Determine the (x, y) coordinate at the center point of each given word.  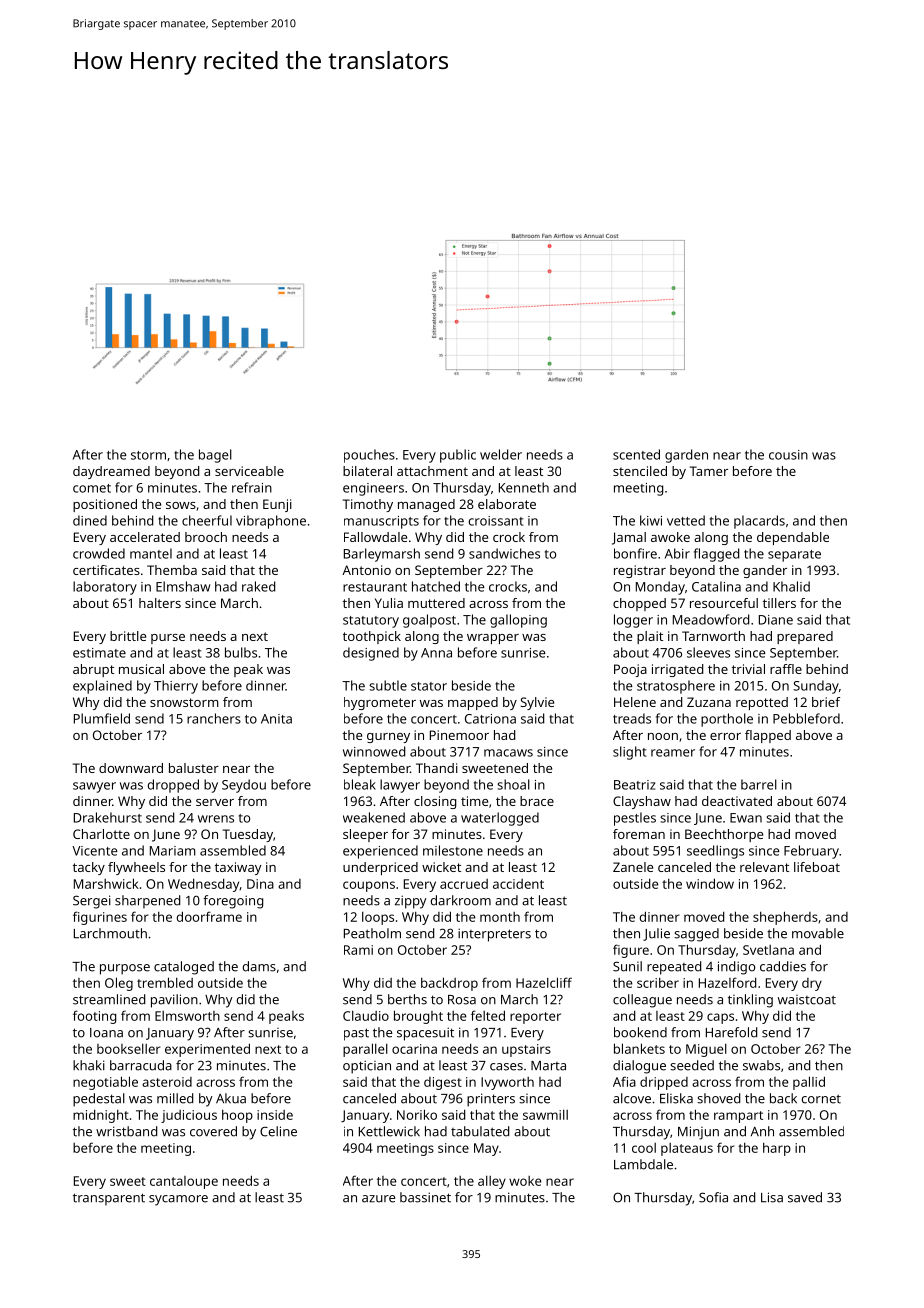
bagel (215, 456)
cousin (788, 455)
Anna (436, 653)
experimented (207, 1050)
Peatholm (372, 933)
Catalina (716, 586)
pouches (369, 456)
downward (131, 768)
